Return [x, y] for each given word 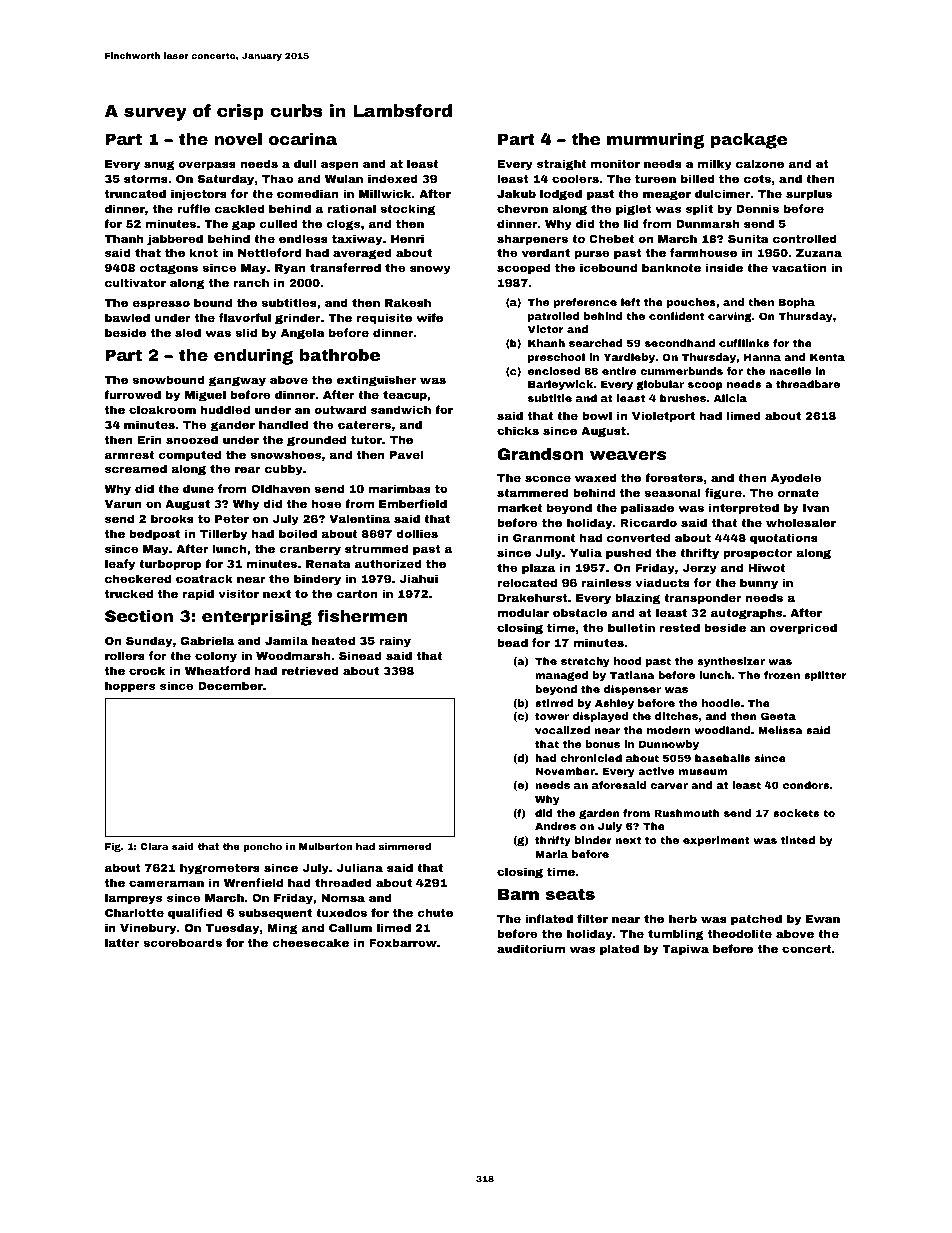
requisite [384, 319]
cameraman [166, 883]
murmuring [656, 141]
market [519, 507]
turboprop [170, 565]
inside [724, 267]
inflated [549, 918]
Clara [154, 846]
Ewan [823, 919]
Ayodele [796, 479]
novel [238, 139]
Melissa [780, 730]
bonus [603, 744]
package [749, 141]
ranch [251, 282]
